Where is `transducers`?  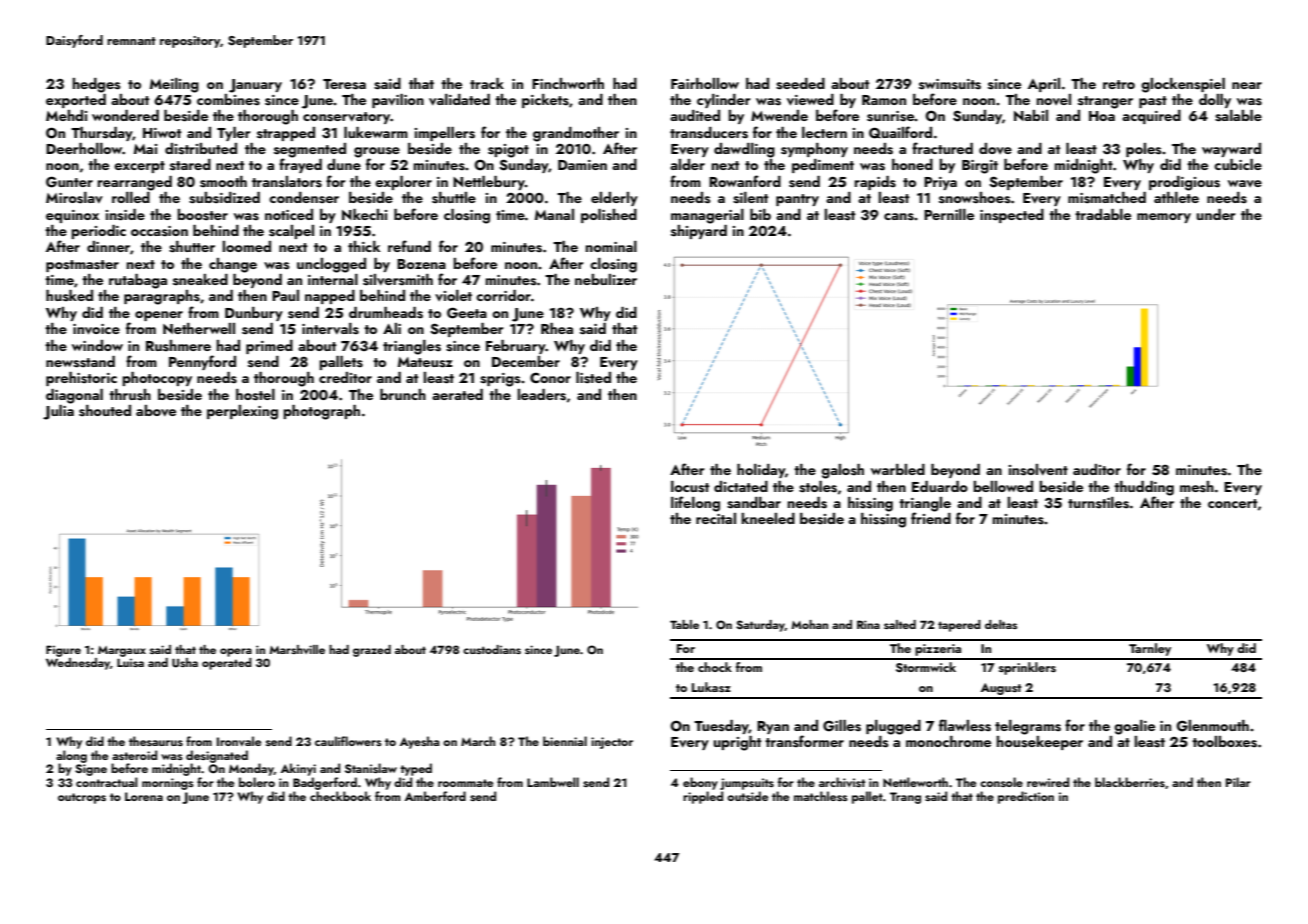 transducers is located at coordinates (709, 133).
